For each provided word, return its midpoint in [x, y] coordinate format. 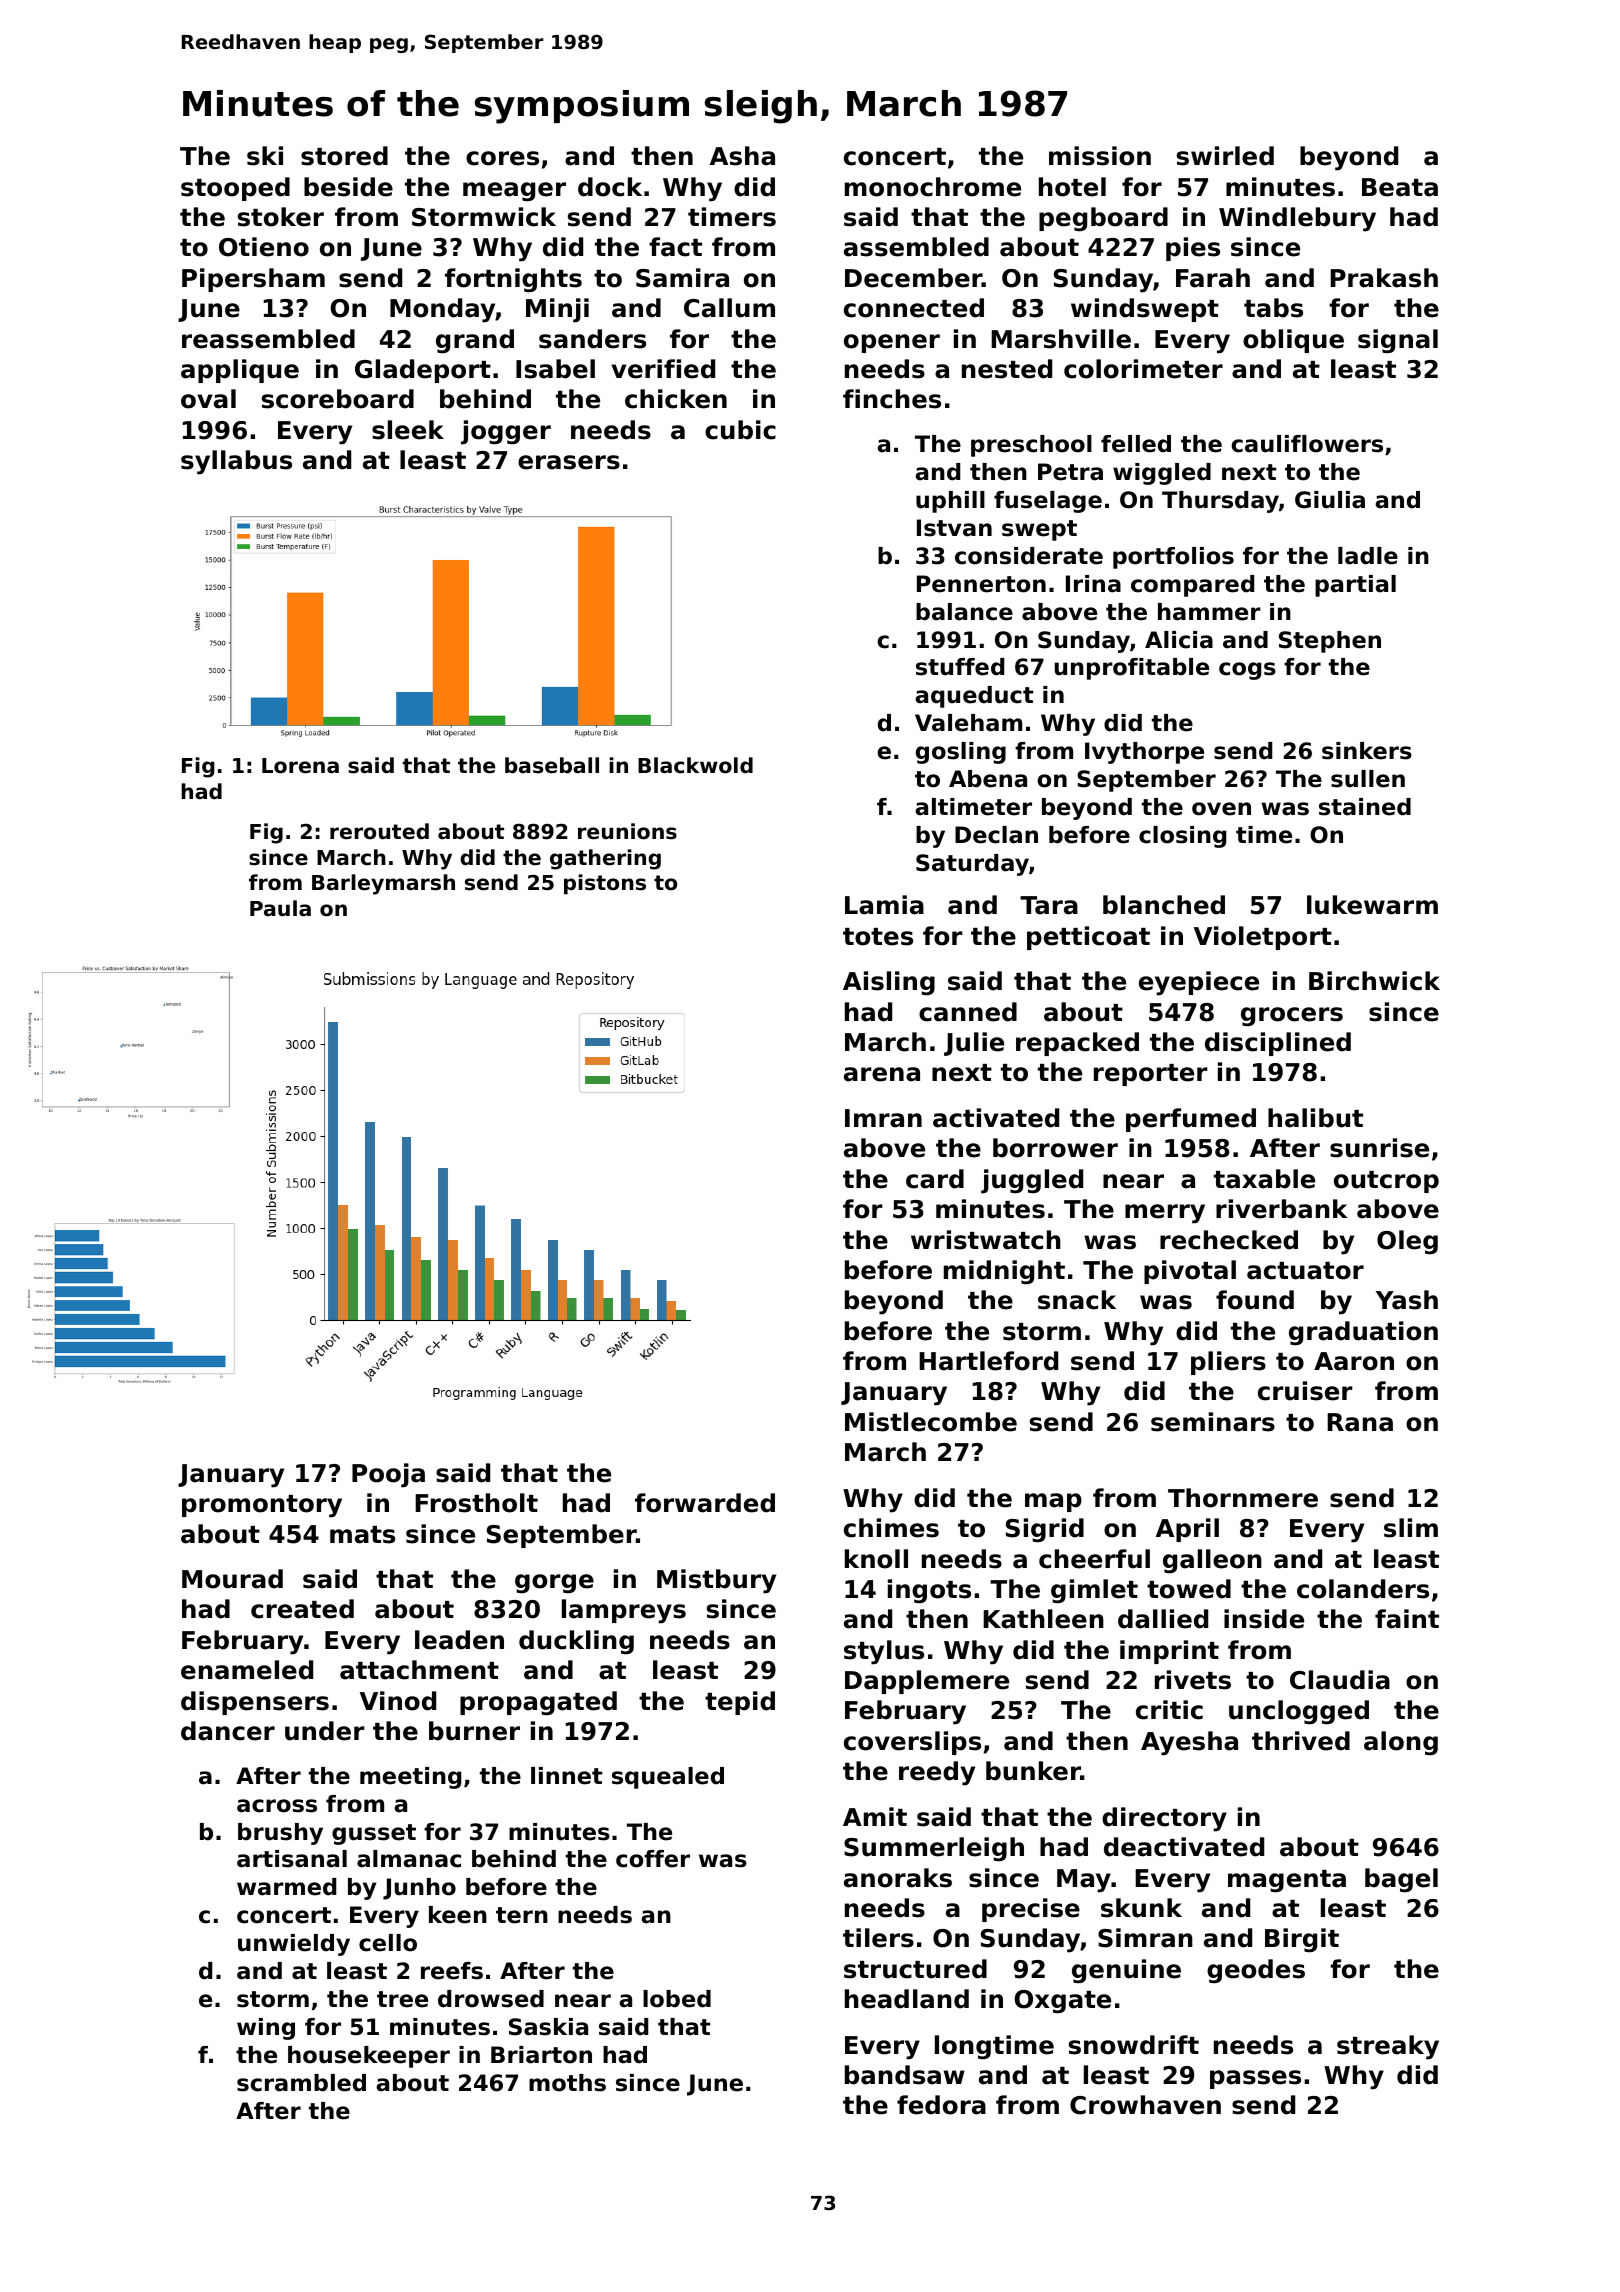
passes [1255, 2079]
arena [882, 1074]
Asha [742, 156]
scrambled [301, 2083]
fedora [941, 2105]
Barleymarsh [383, 884]
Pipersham [253, 280]
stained [1365, 807]
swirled [1225, 156]
